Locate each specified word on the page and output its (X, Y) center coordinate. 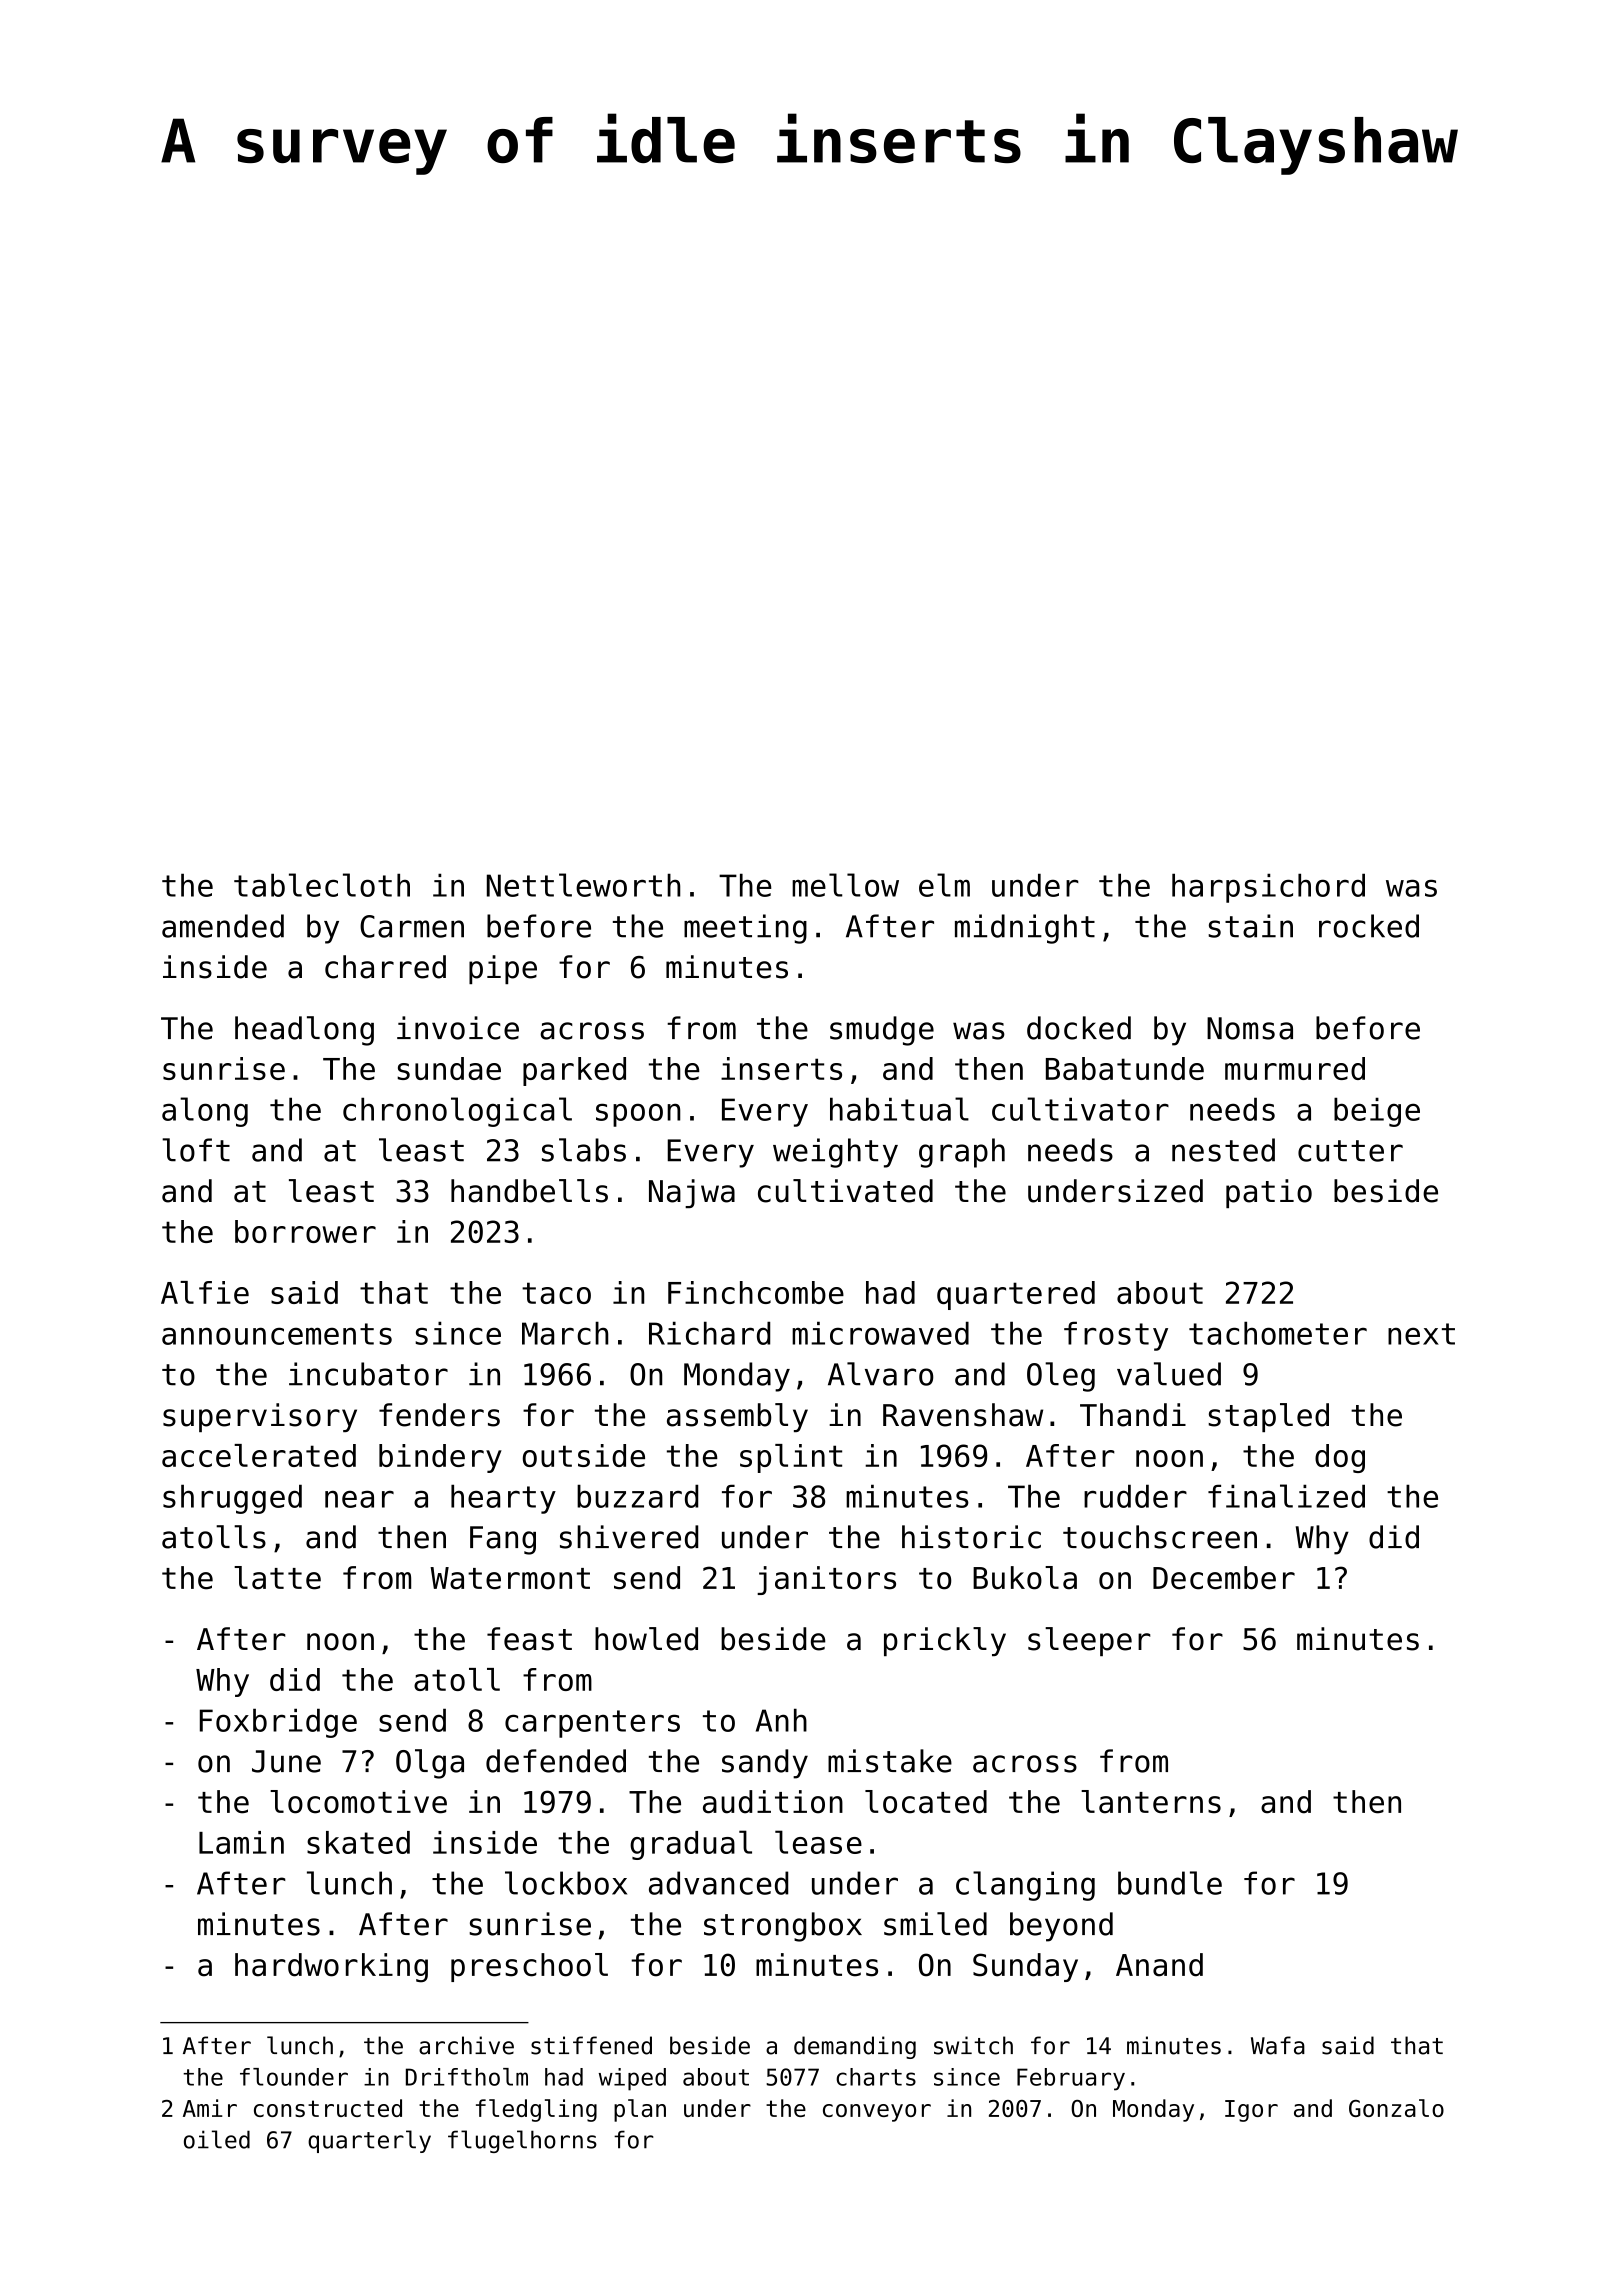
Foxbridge (278, 1723)
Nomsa (1250, 1028)
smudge (882, 1031)
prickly (945, 1641)
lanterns (1151, 1802)
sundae (449, 1068)
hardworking (331, 1968)
